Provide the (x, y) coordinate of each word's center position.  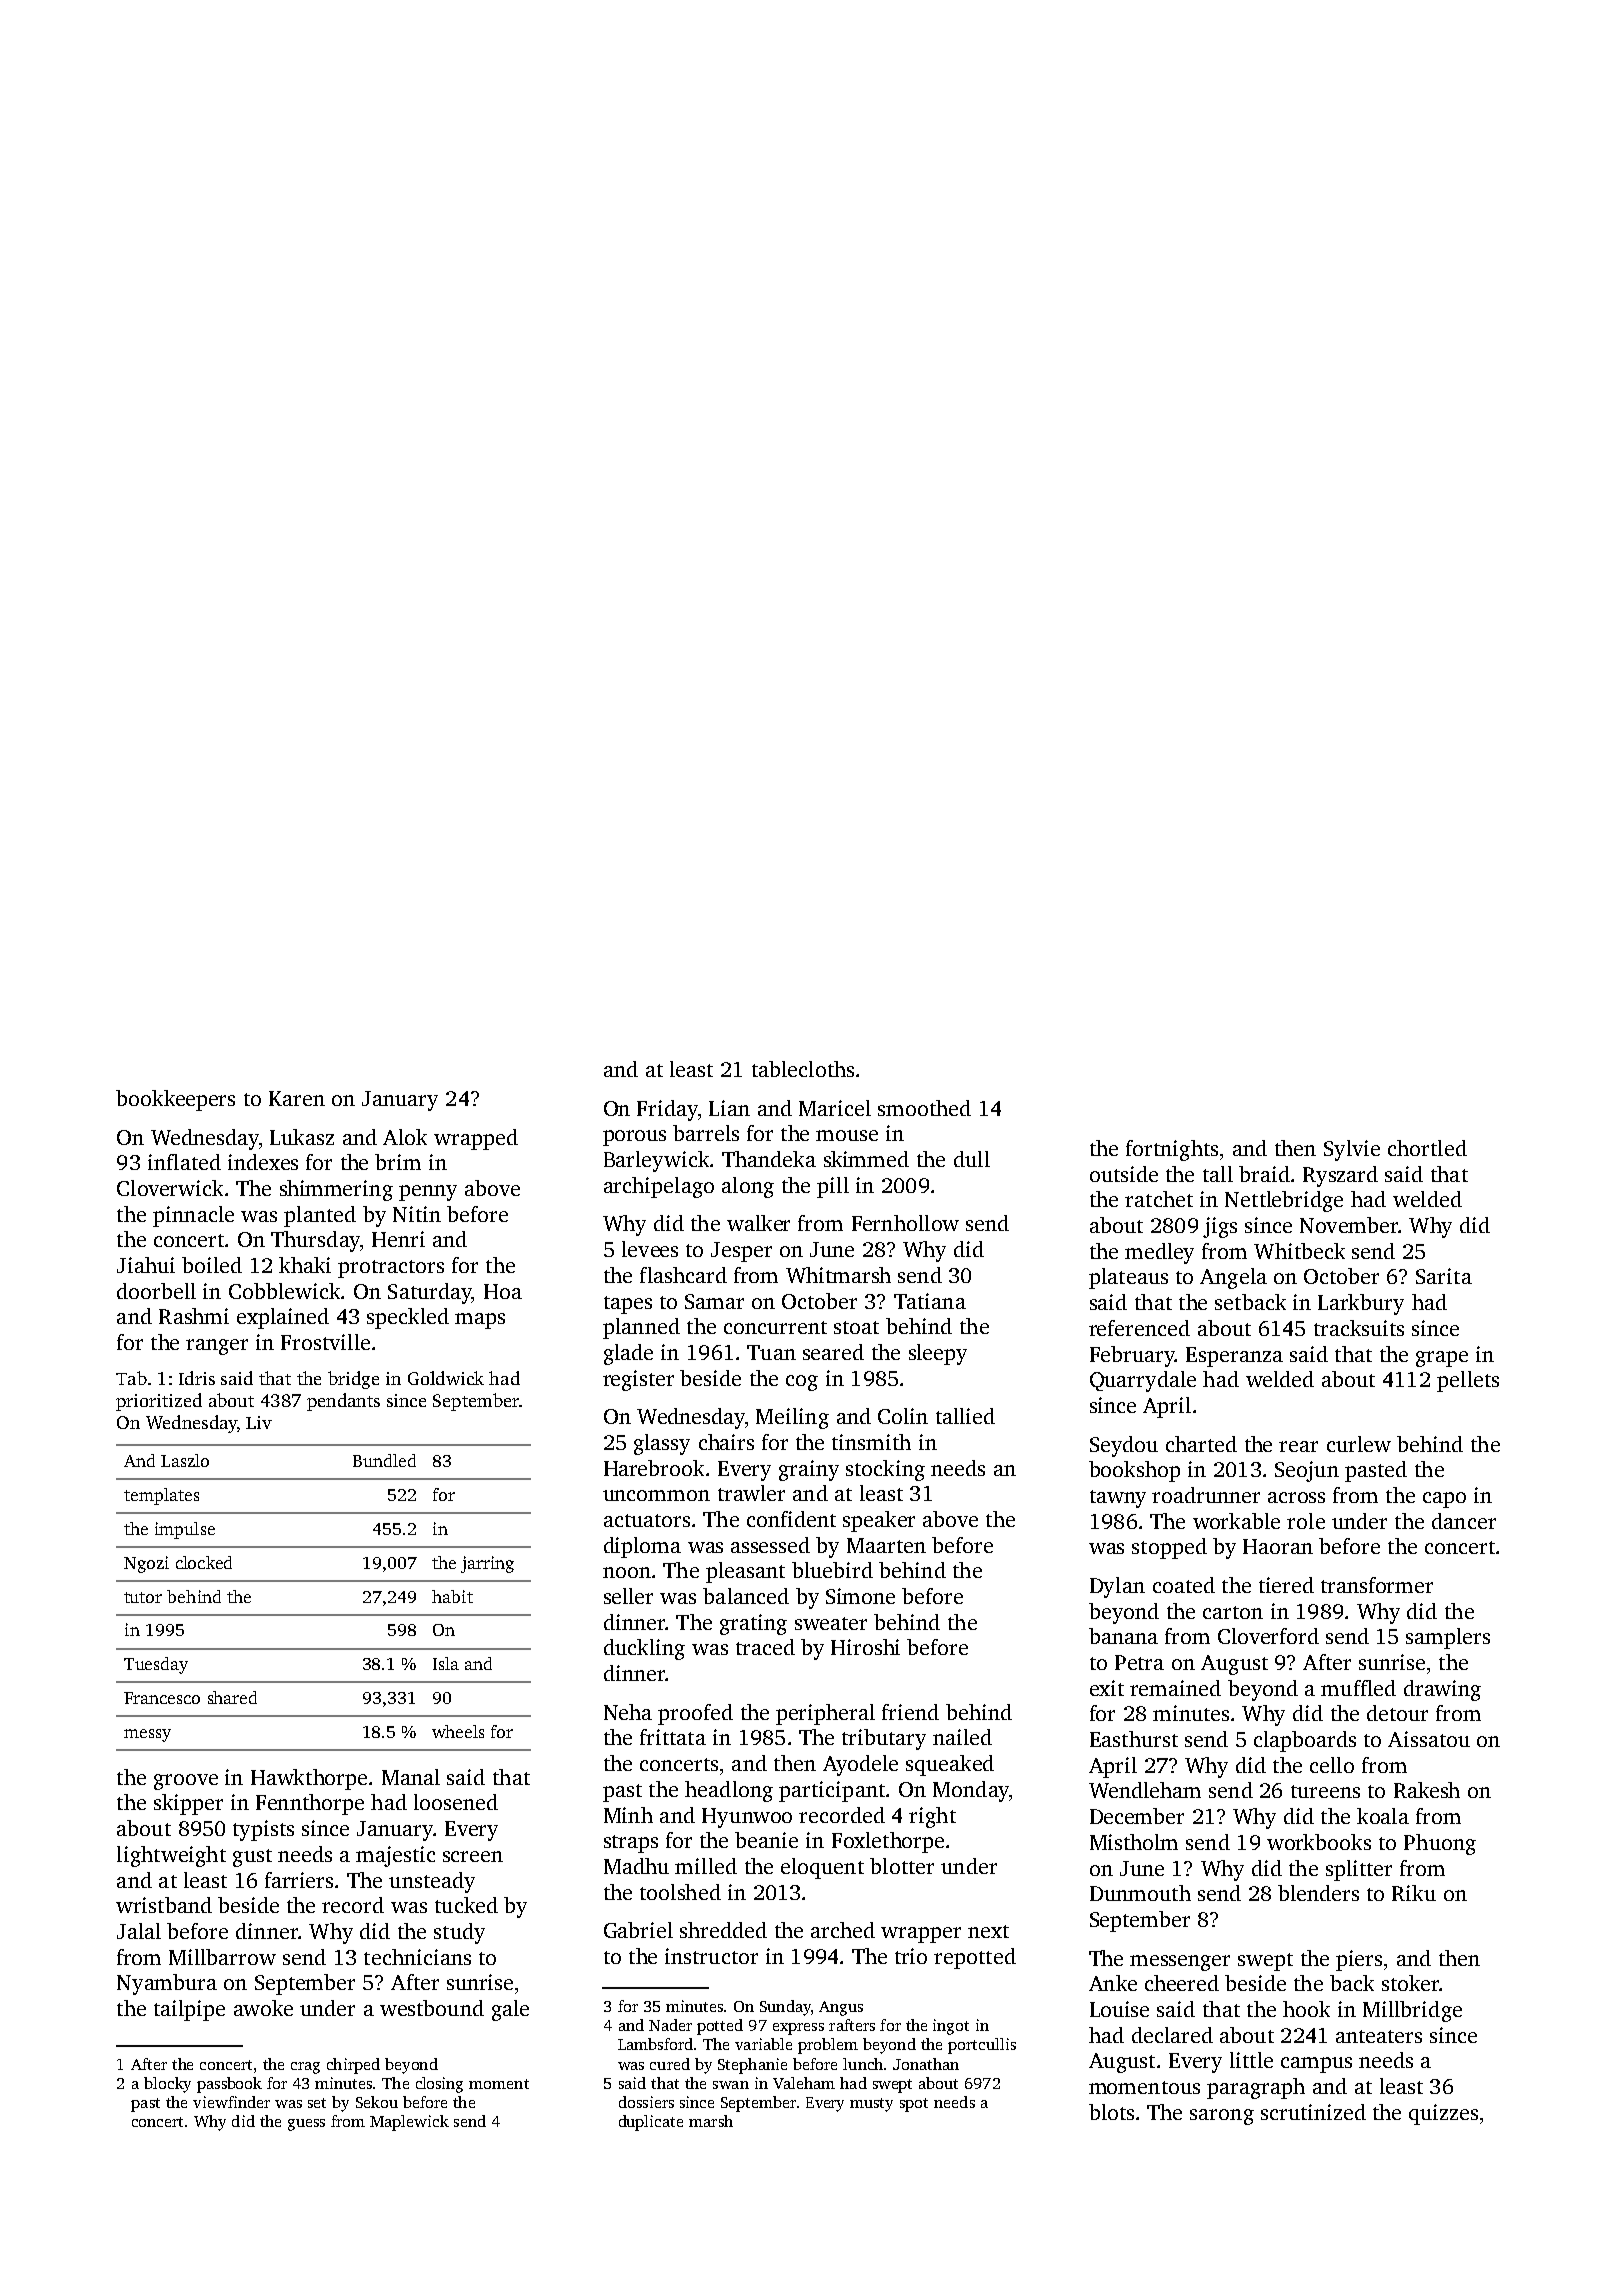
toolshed (680, 1892)
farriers (299, 1880)
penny (428, 1193)
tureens (1325, 1791)
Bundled (384, 1460)
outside (1124, 1174)
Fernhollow (905, 1223)
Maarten (886, 1545)
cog (802, 1383)
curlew (1359, 1444)
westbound (432, 2008)
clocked (204, 1562)
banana (1123, 1636)
